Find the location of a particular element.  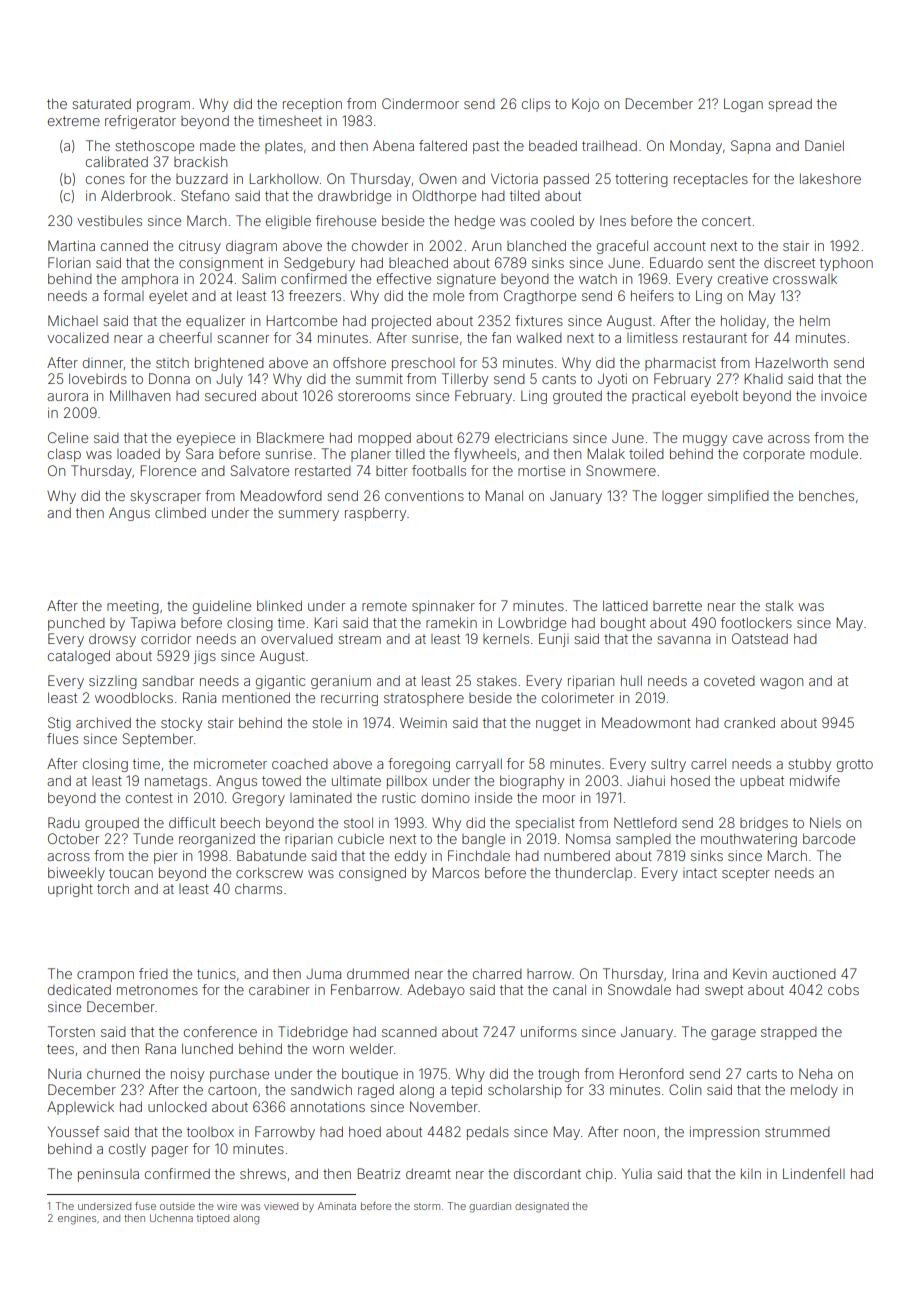

program is located at coordinates (163, 106).
